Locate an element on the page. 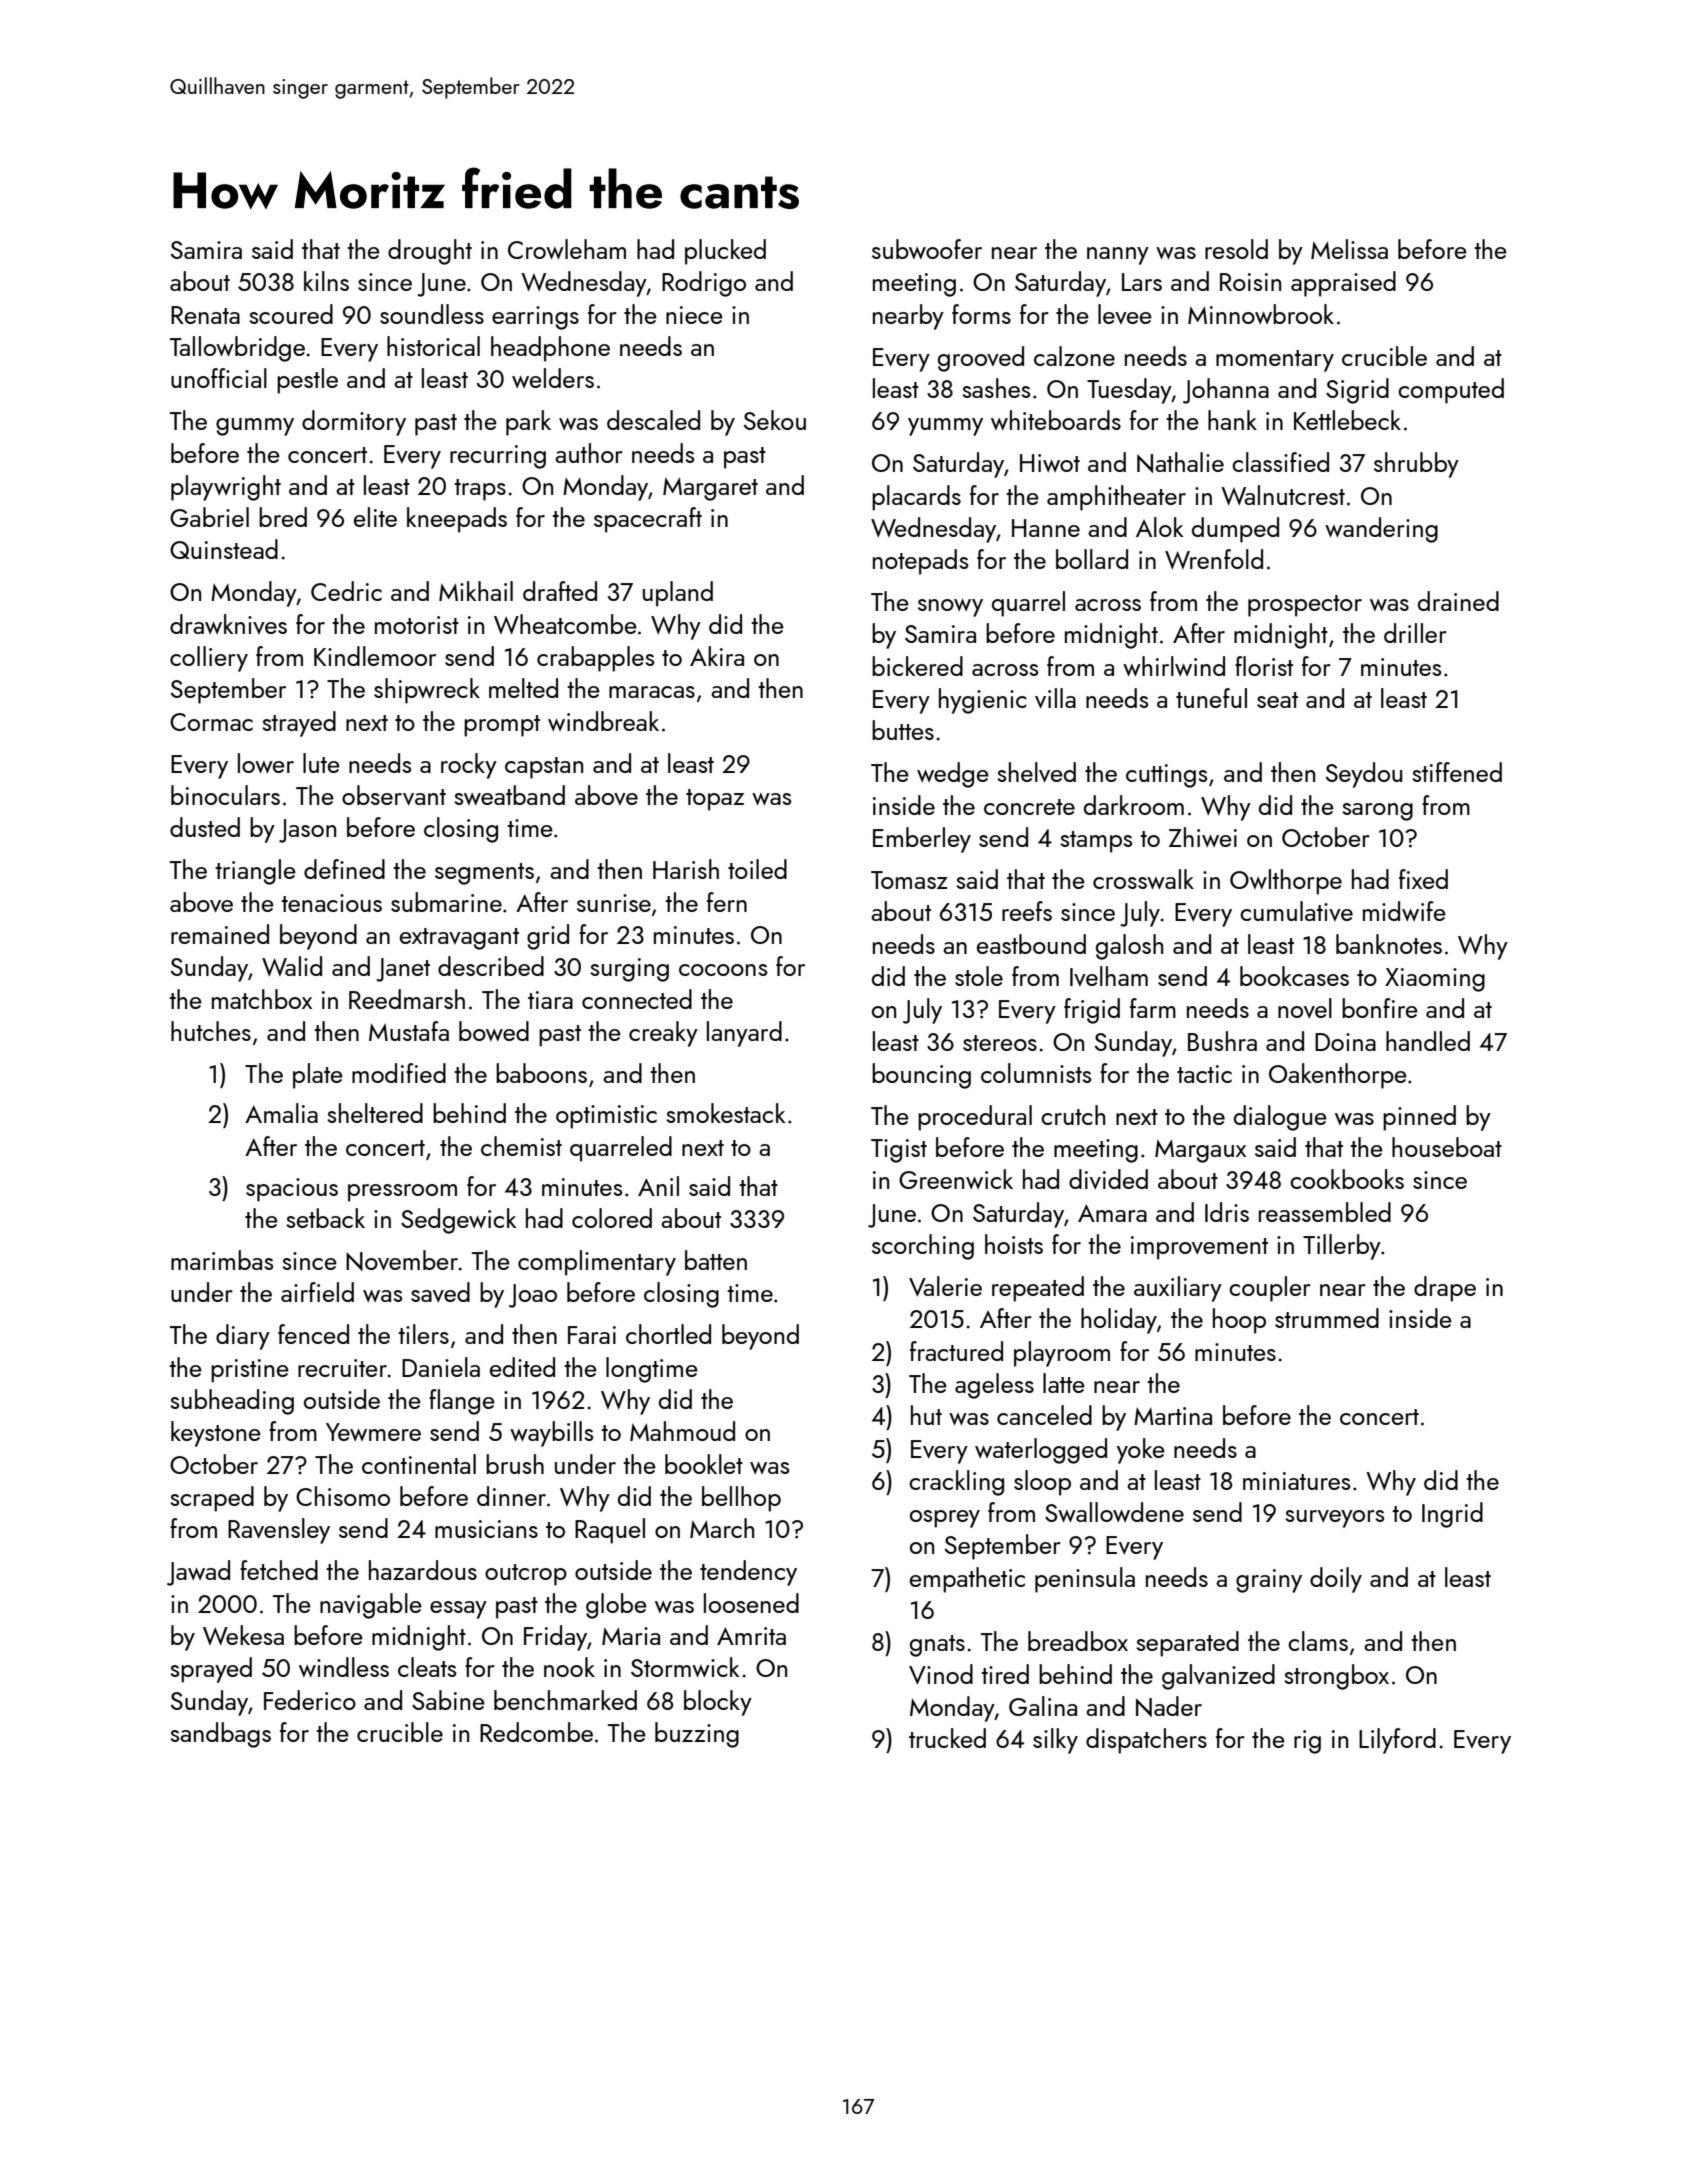  bookcases is located at coordinates (1294, 976).
